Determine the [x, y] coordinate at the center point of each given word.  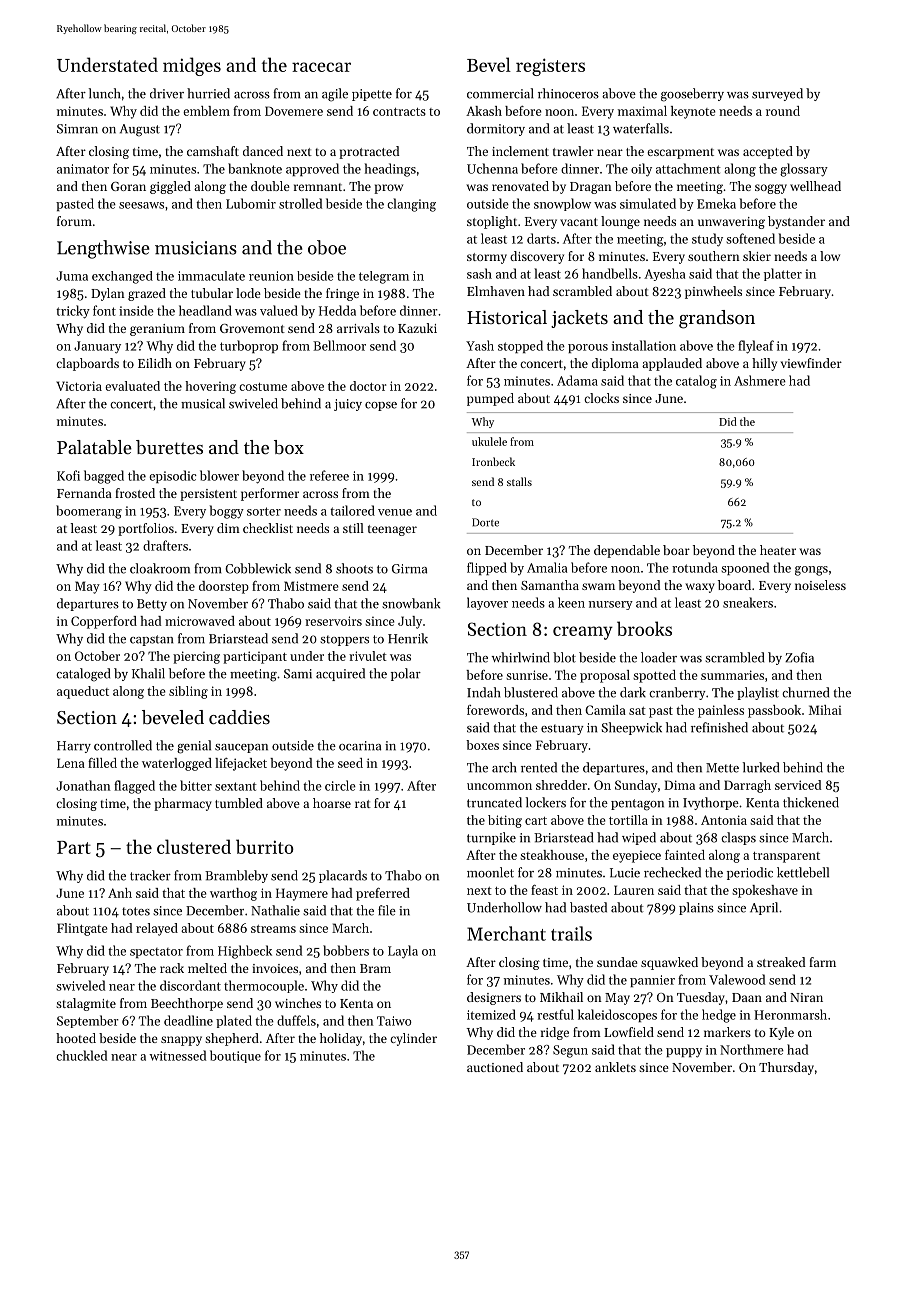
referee [329, 475]
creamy [583, 633]
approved [312, 169]
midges [192, 66]
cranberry [677, 693]
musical [203, 403]
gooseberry [692, 95]
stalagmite [86, 1004]
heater [778, 550]
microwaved [200, 621]
